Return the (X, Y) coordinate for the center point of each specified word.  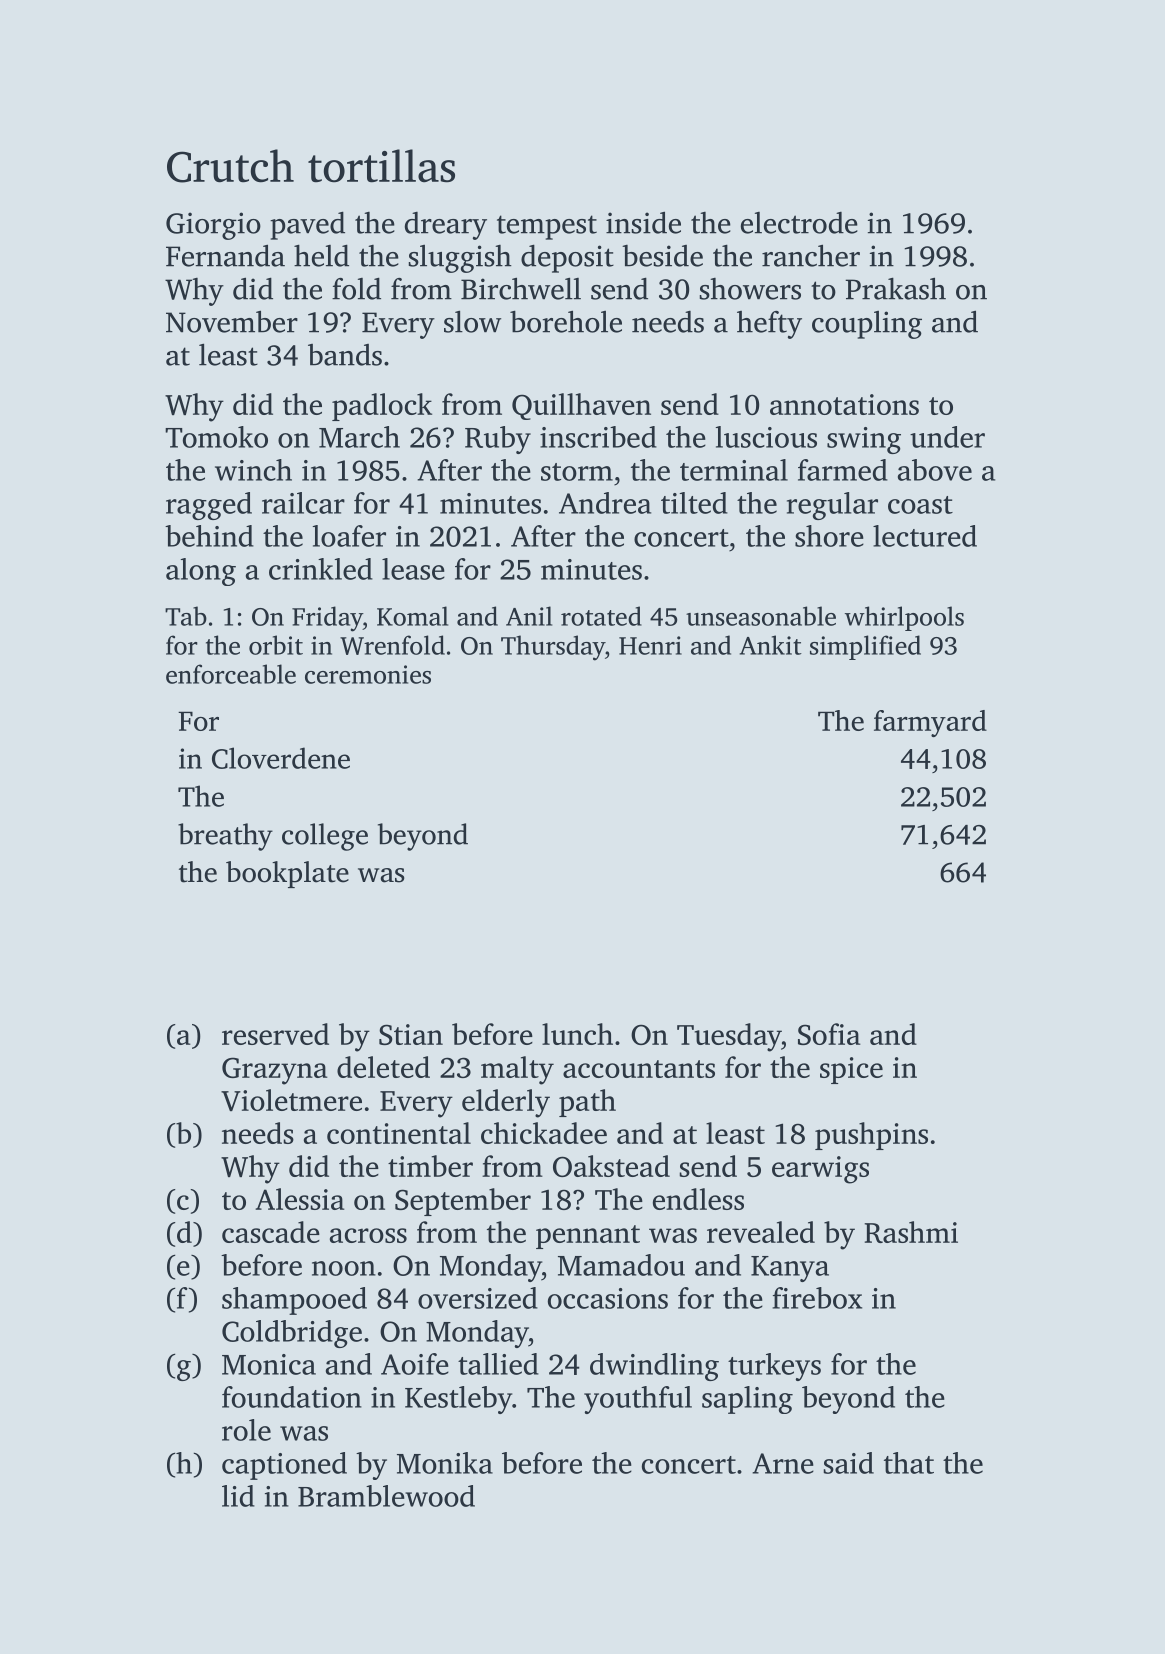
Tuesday (729, 1037)
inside (643, 222)
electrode (799, 223)
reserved (275, 1034)
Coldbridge (292, 1334)
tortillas (381, 166)
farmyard (930, 723)
